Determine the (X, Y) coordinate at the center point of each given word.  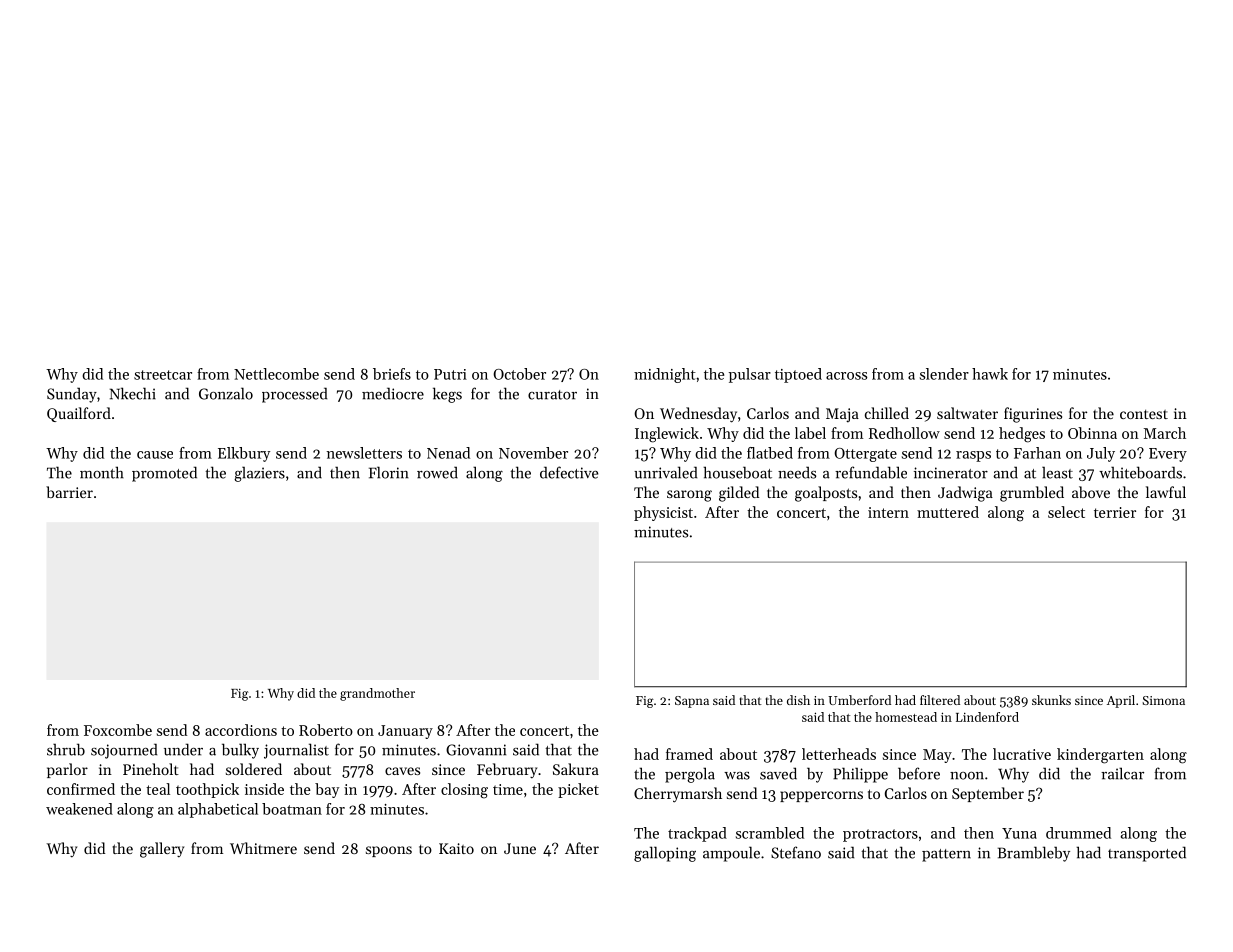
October (519, 374)
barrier (69, 492)
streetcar (163, 375)
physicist (663, 513)
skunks (1051, 700)
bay (327, 790)
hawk (990, 374)
